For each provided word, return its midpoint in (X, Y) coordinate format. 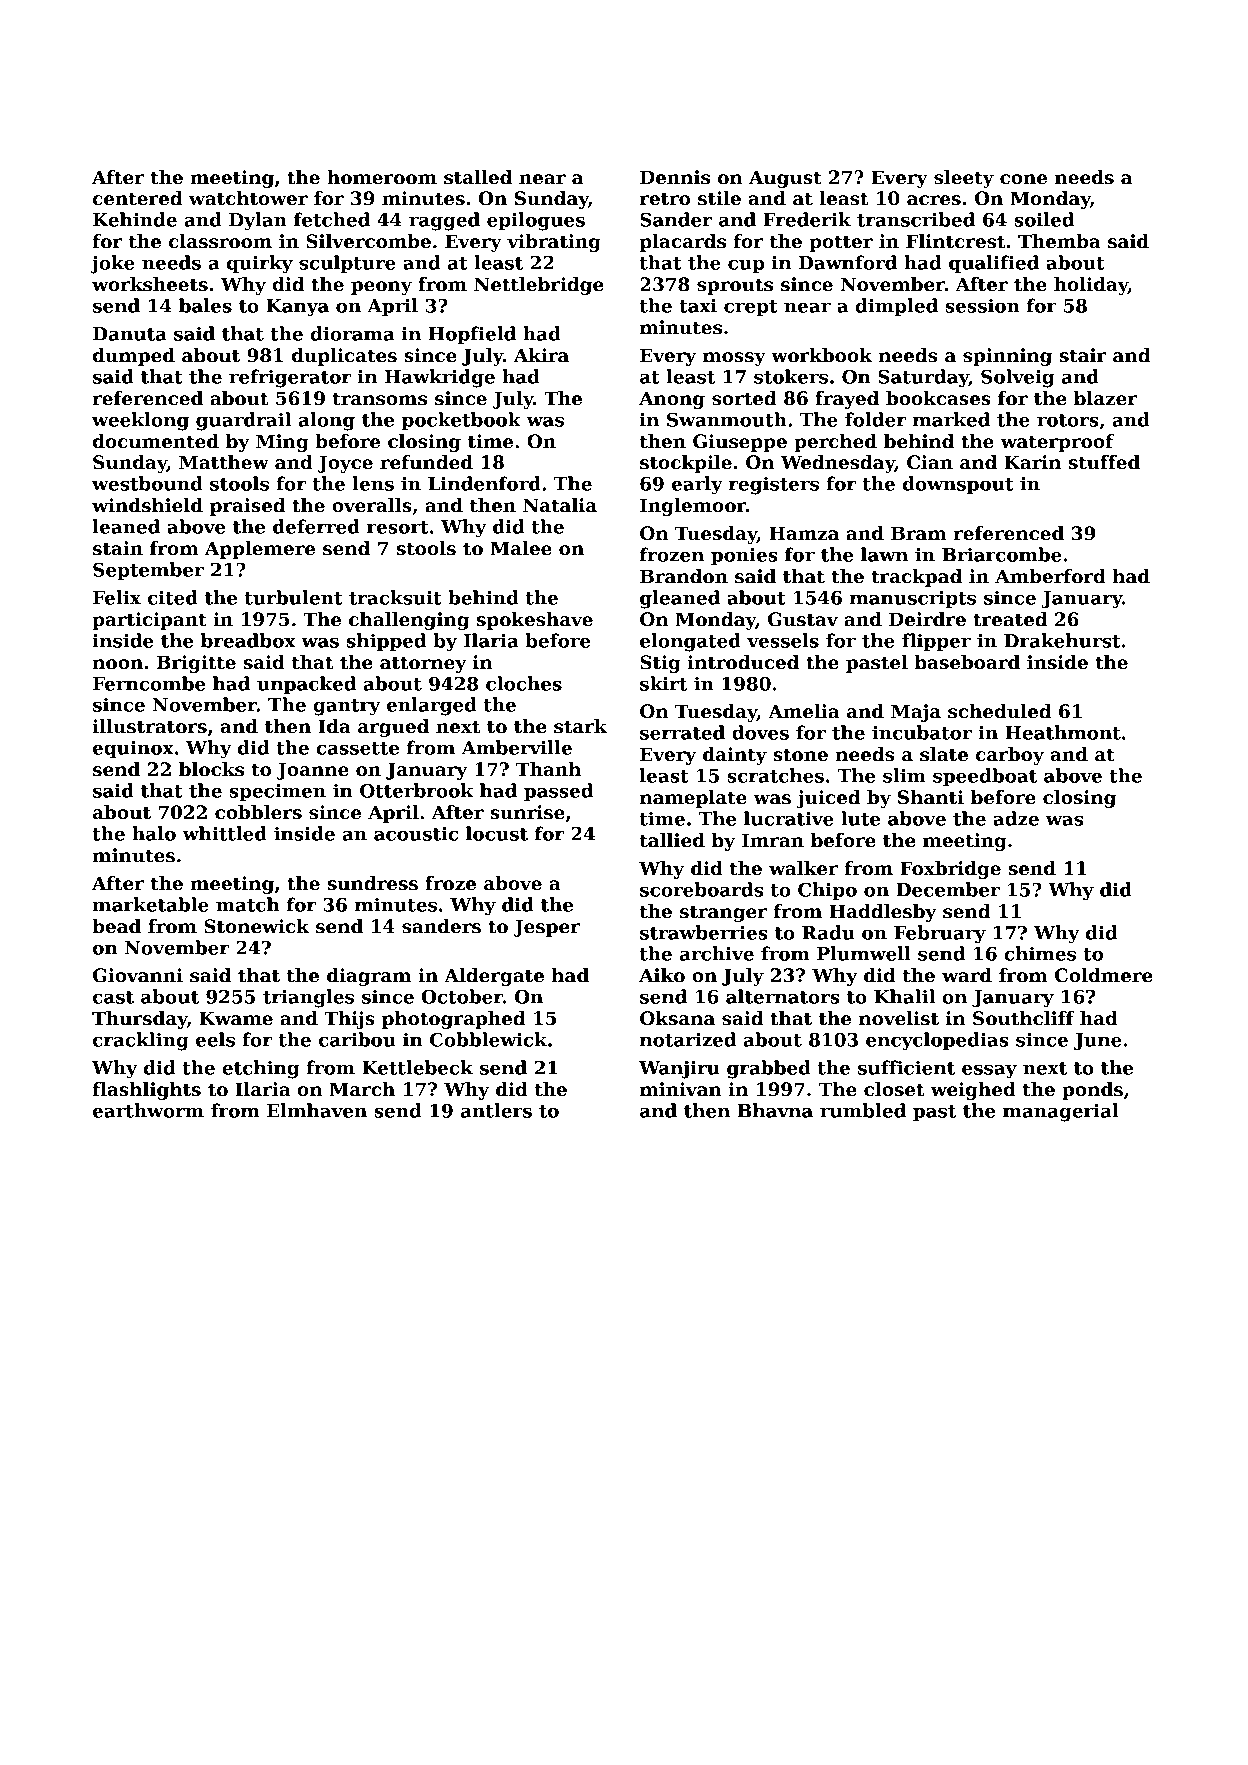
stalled (478, 177)
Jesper (546, 928)
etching (260, 1069)
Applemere (260, 550)
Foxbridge (950, 870)
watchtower (248, 198)
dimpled (896, 307)
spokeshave (535, 621)
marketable (151, 904)
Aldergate (494, 977)
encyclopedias (937, 1041)
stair (1083, 355)
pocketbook (461, 421)
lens (373, 483)
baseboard (967, 662)
